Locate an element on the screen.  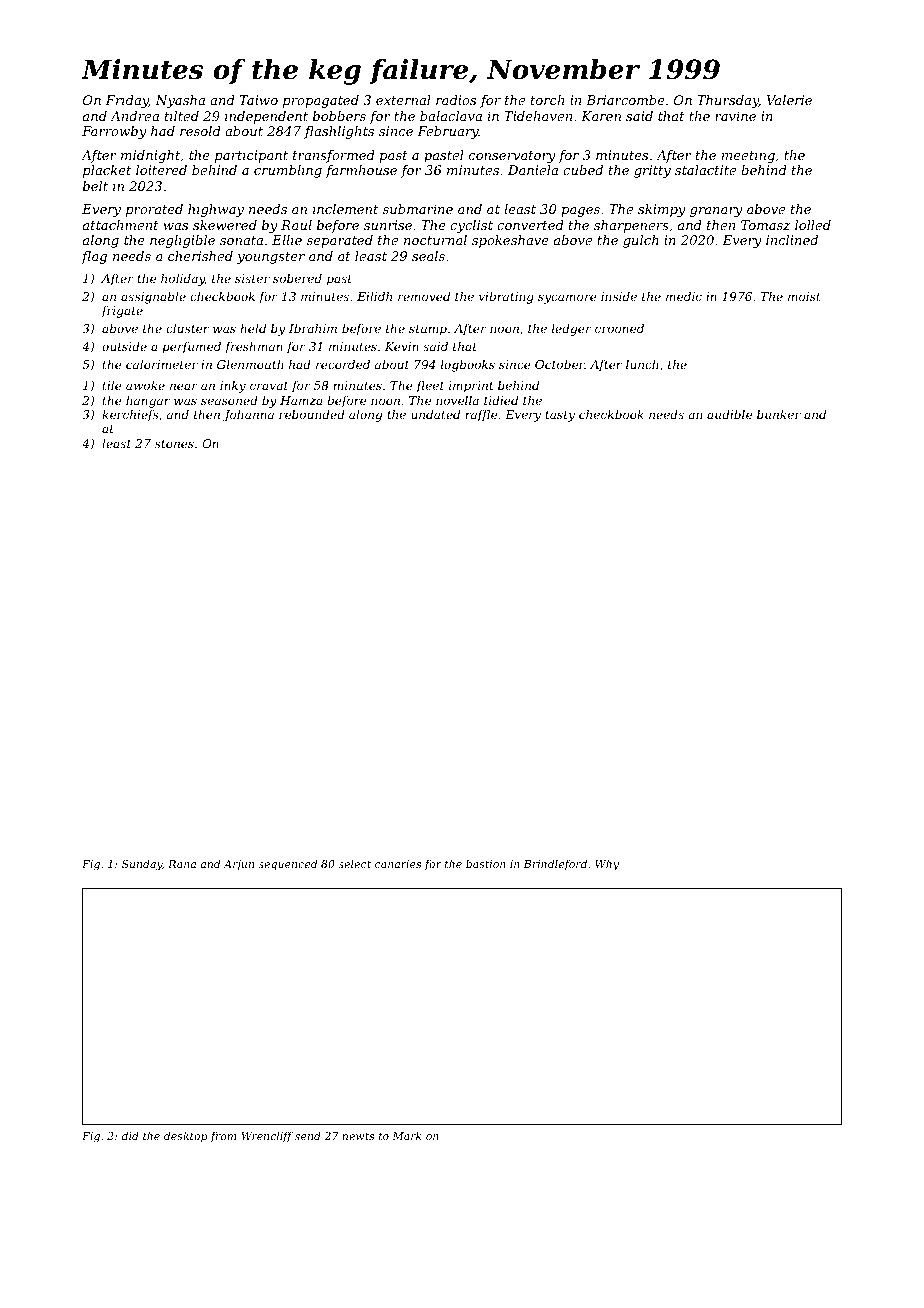
propagated is located at coordinates (321, 101).
